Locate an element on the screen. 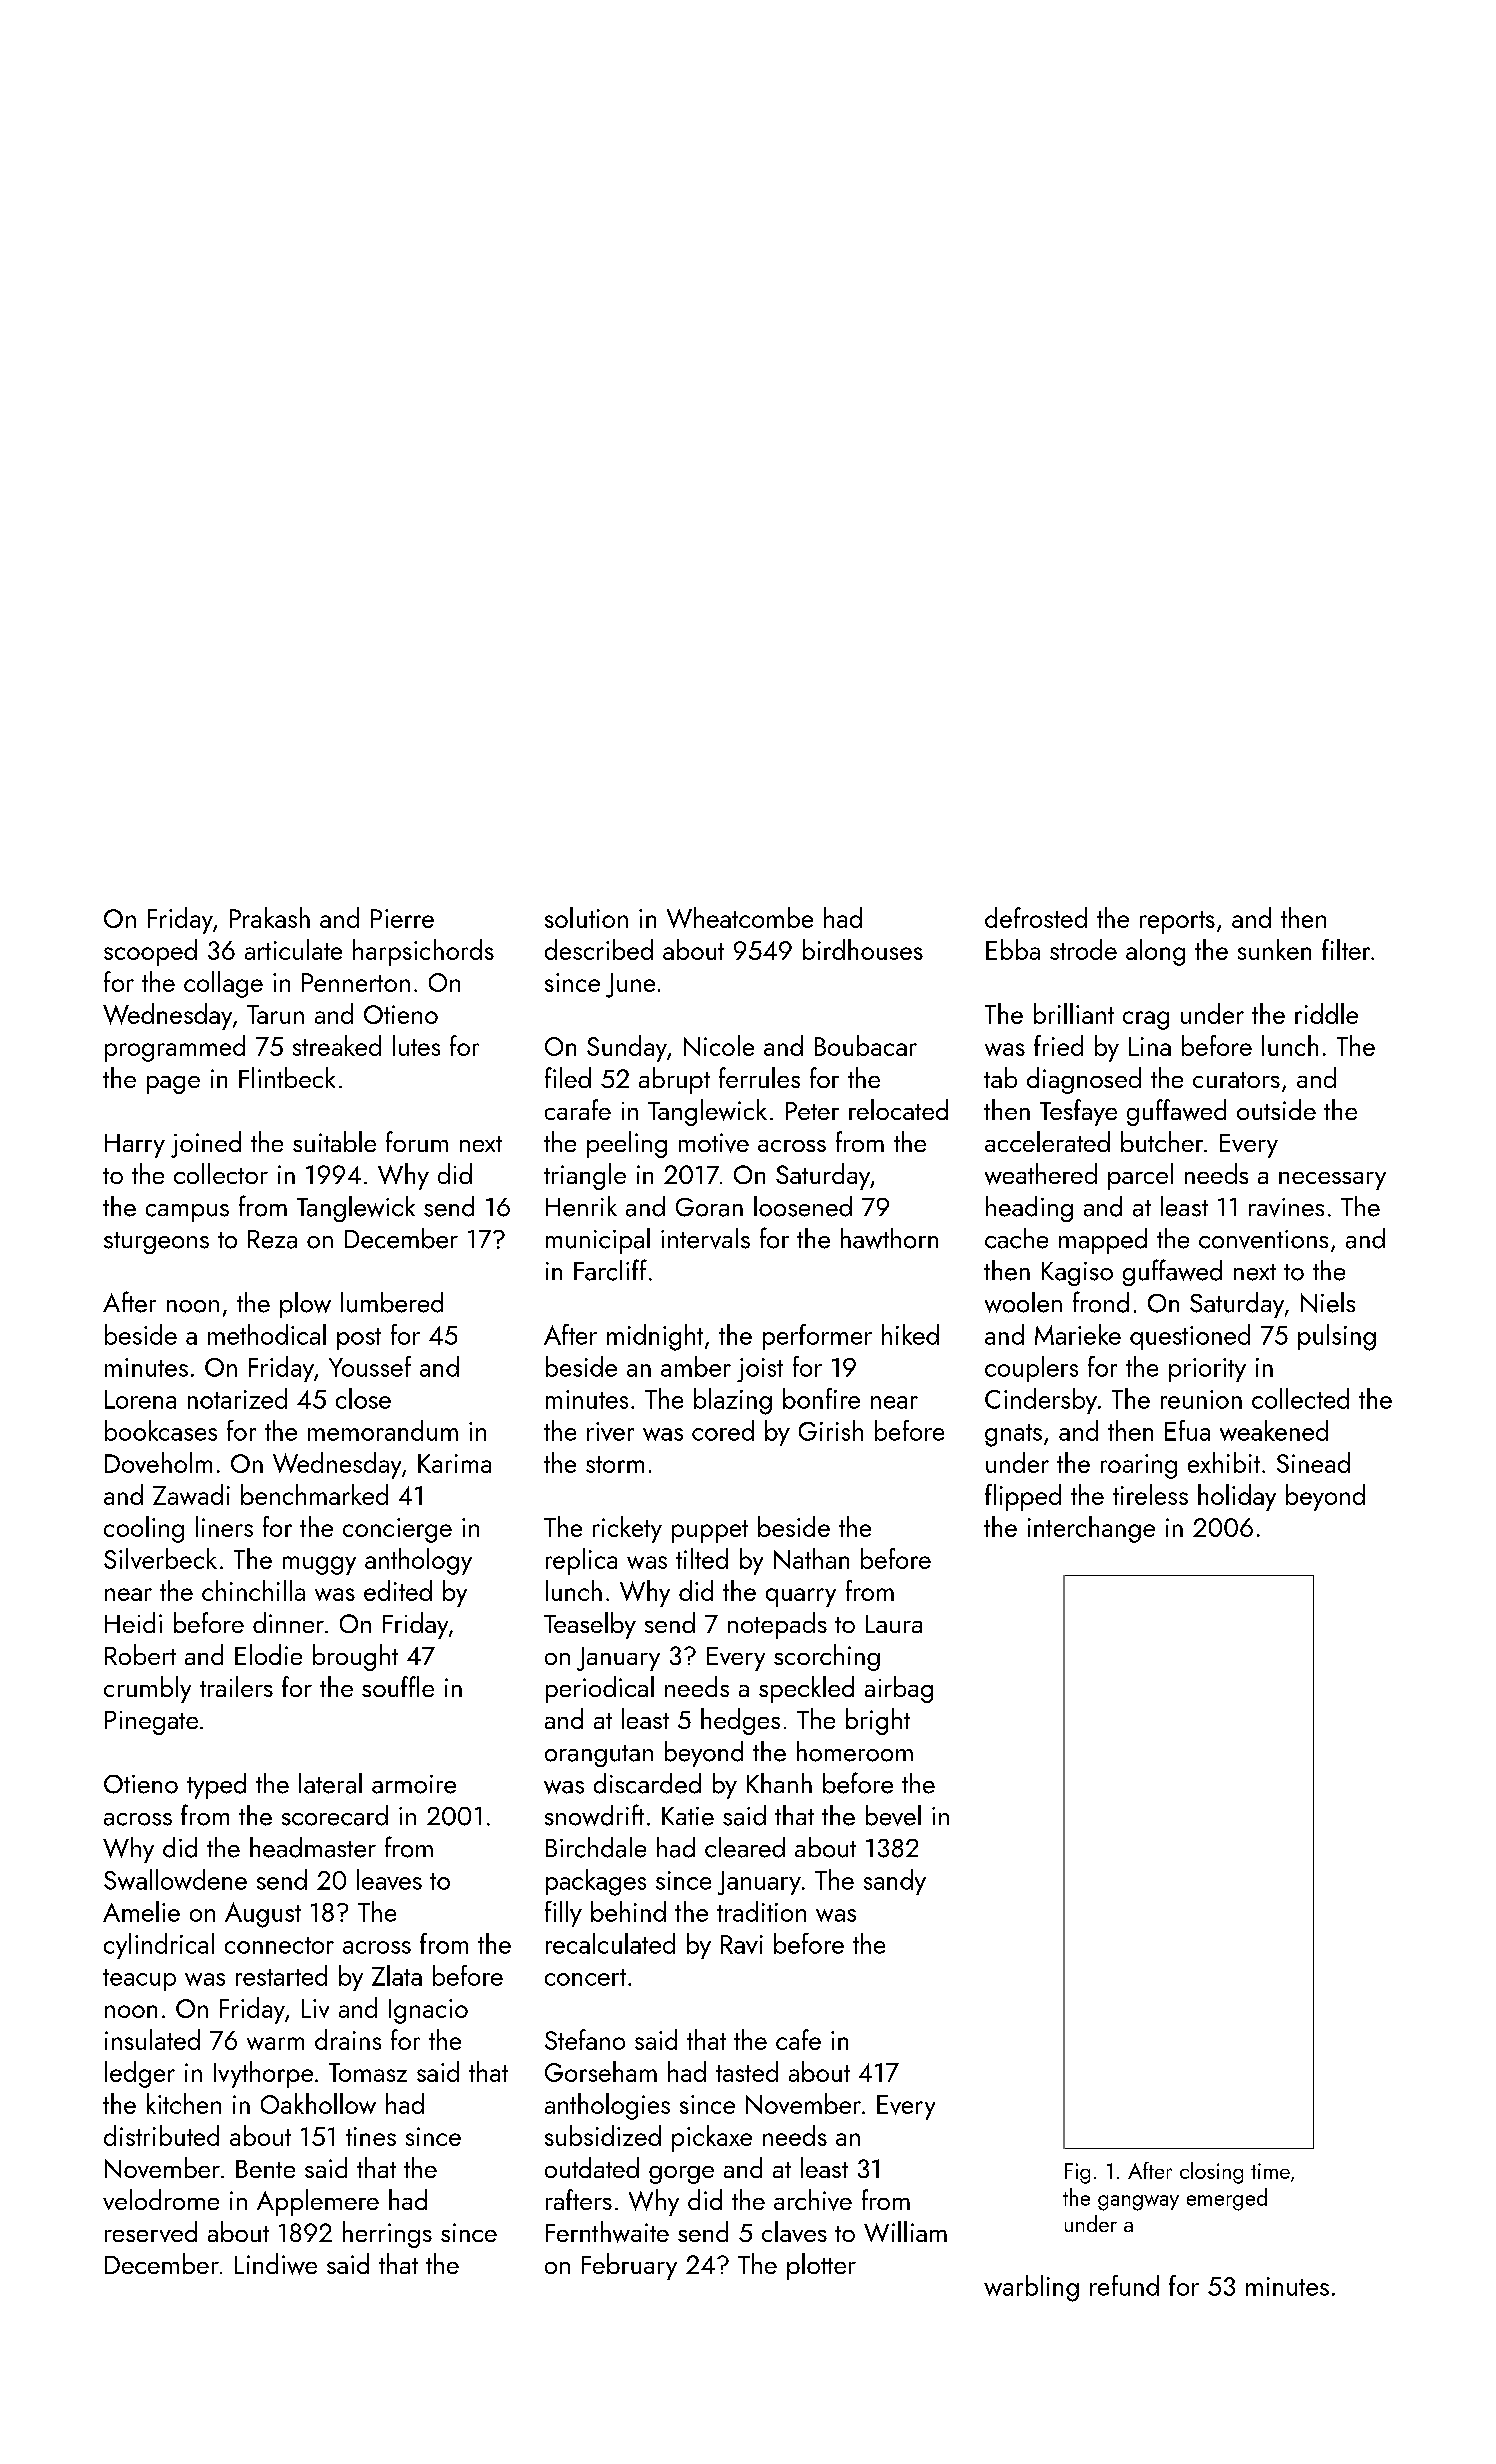 Image resolution: width=1496 pixels, height=2464 pixels. concierge is located at coordinates (397, 1530).
